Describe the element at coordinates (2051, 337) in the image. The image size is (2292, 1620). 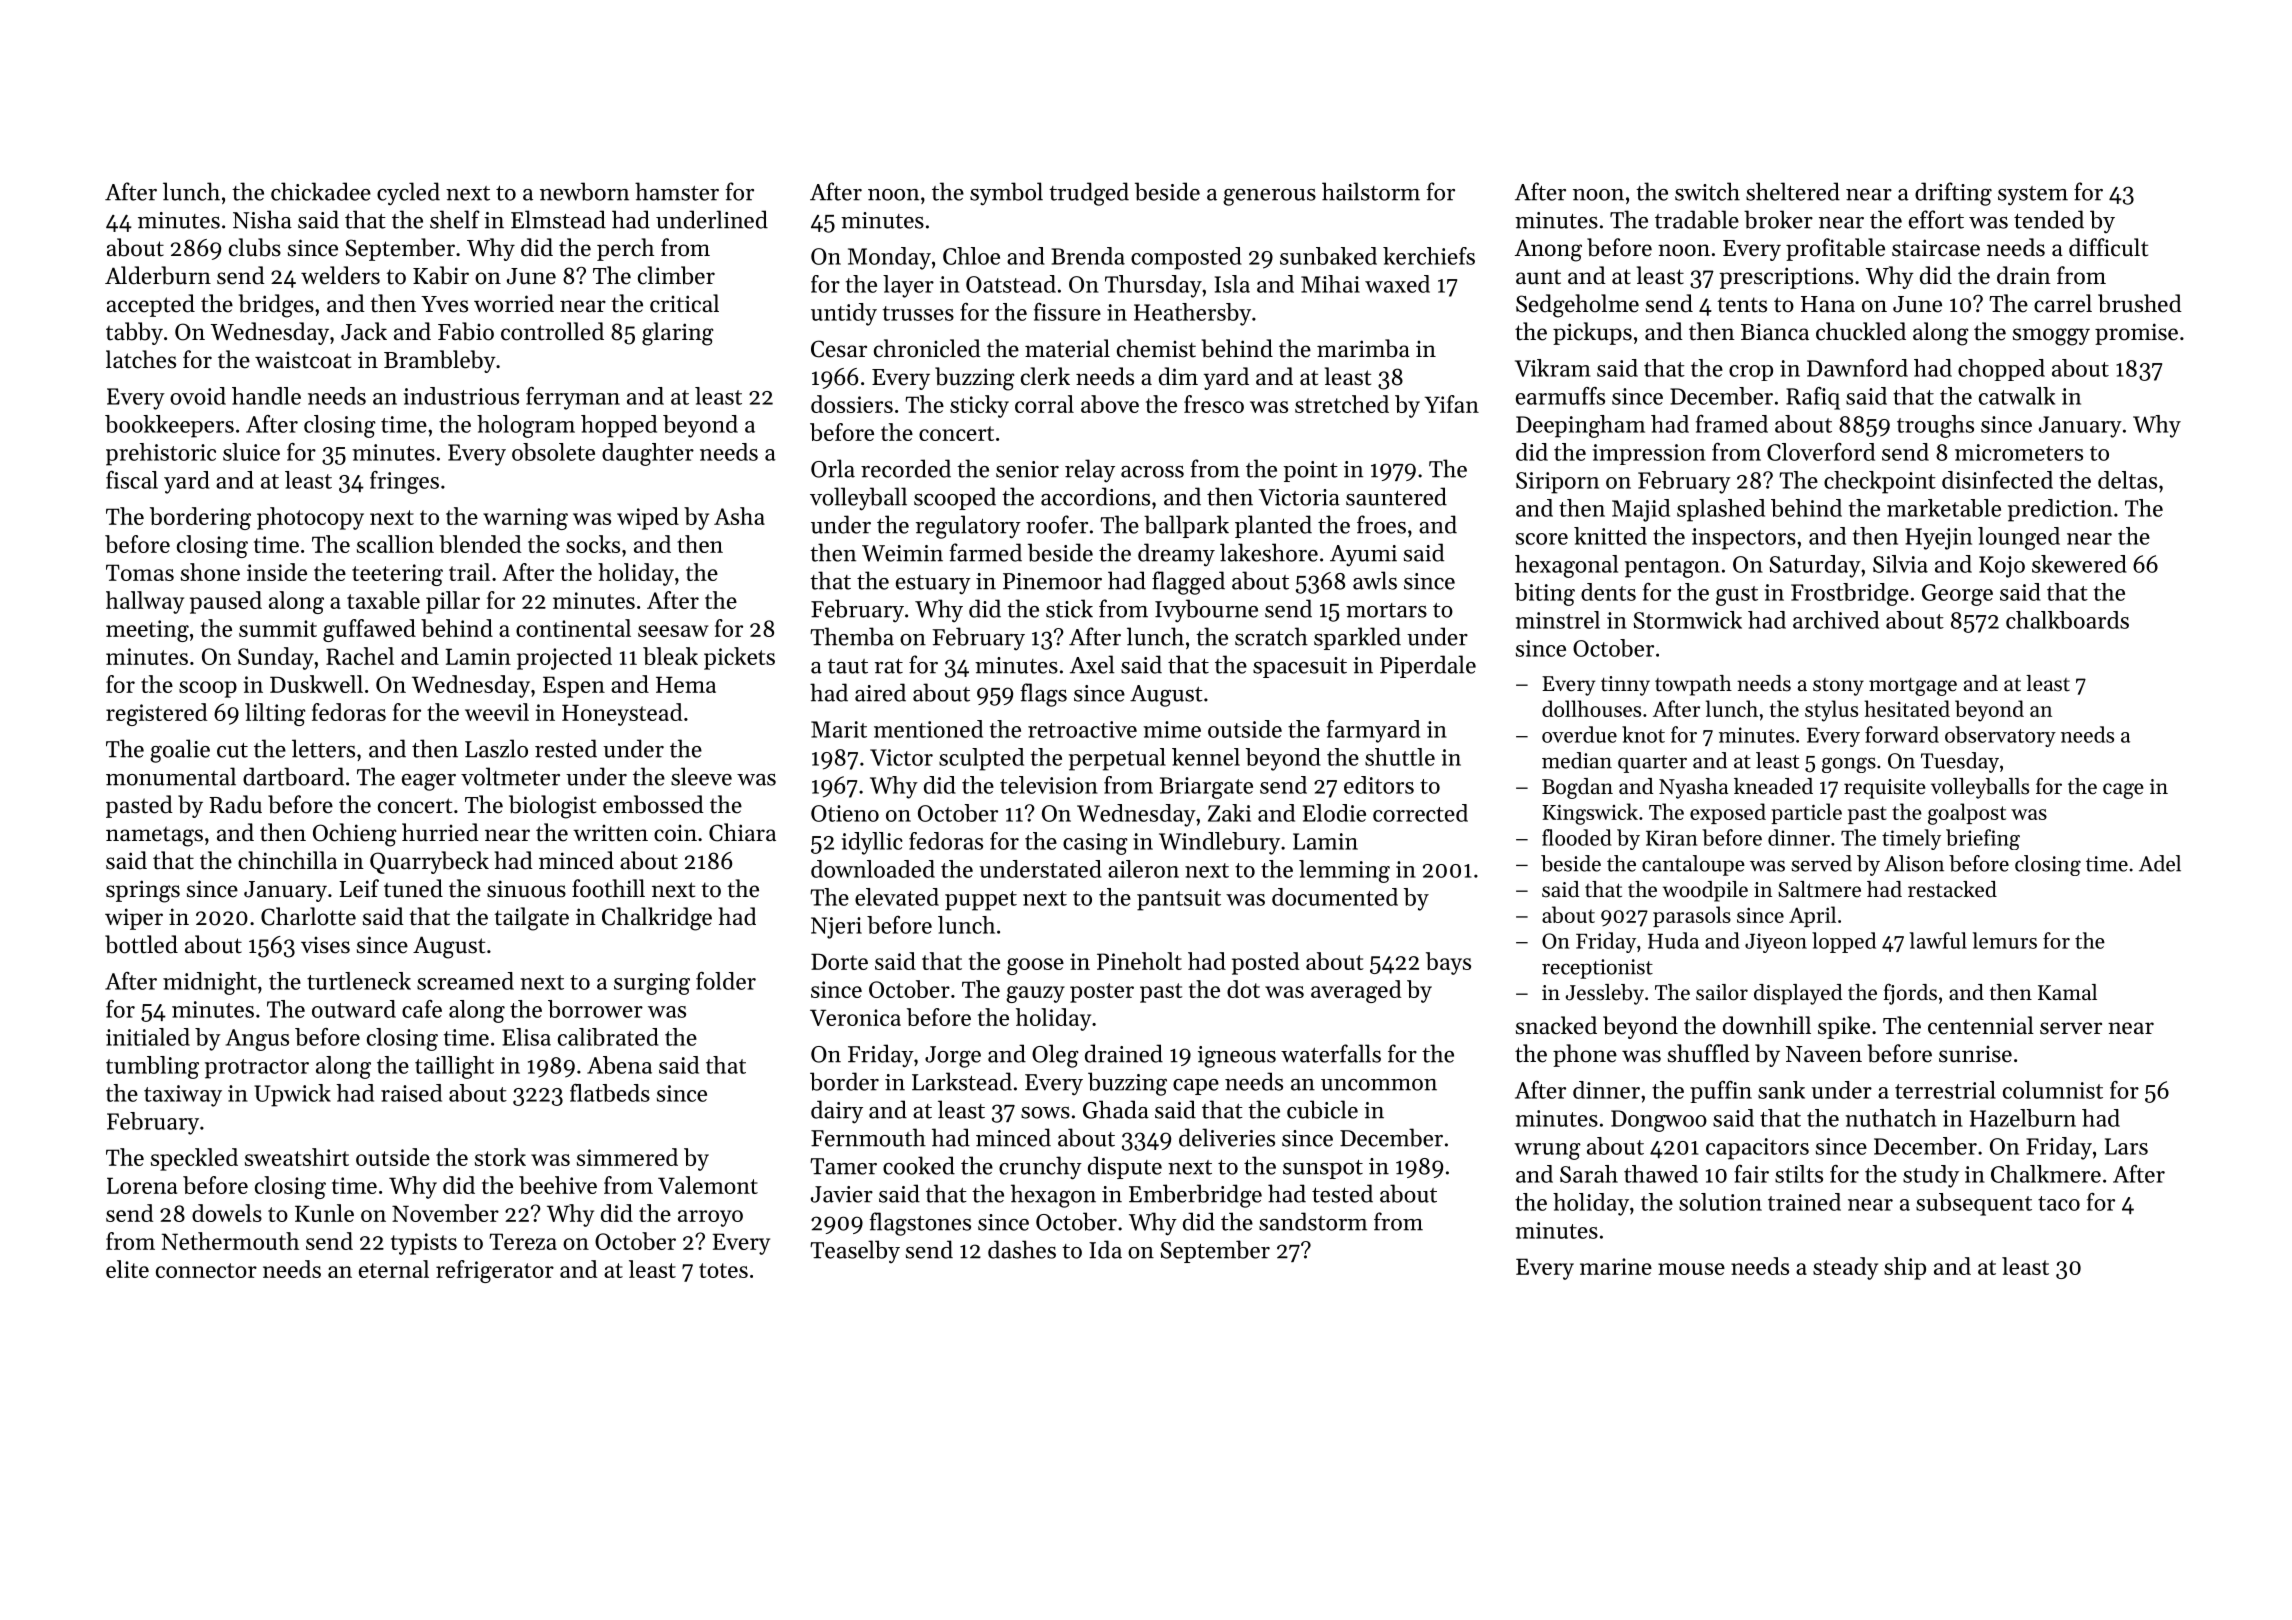
I see `smoggy` at that location.
